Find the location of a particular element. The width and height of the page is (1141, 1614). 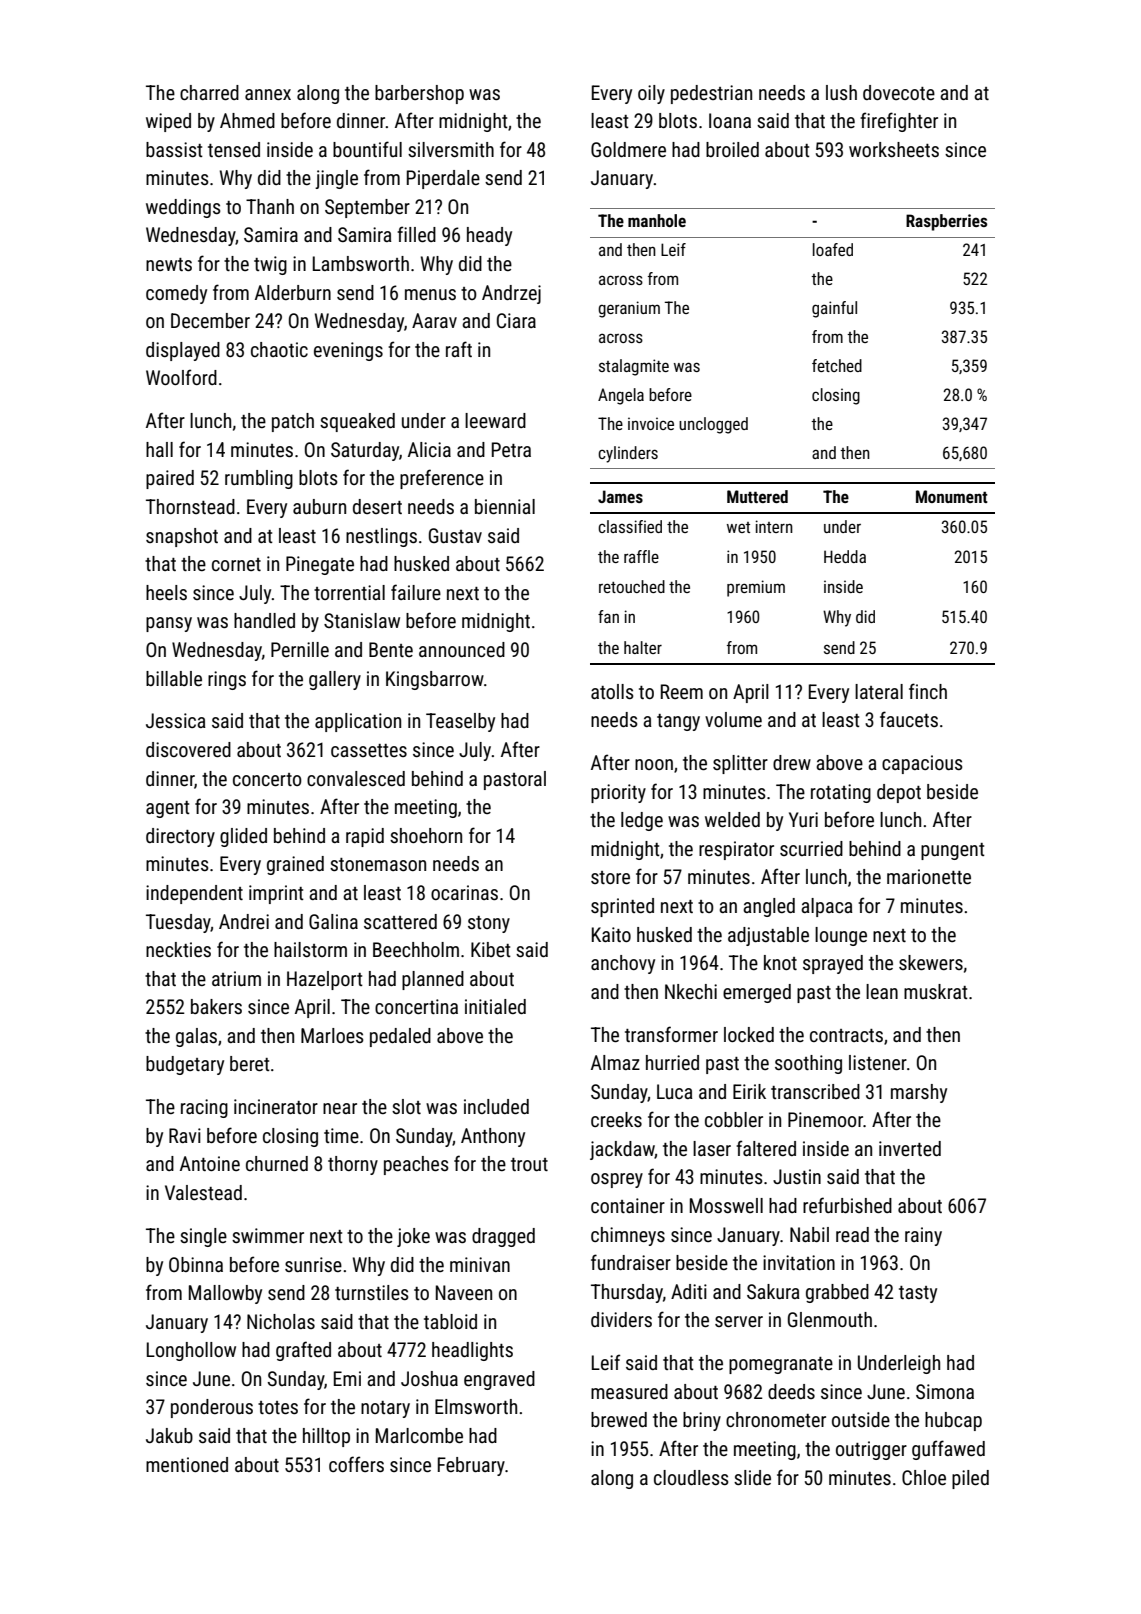

tangy is located at coordinates (678, 722).
